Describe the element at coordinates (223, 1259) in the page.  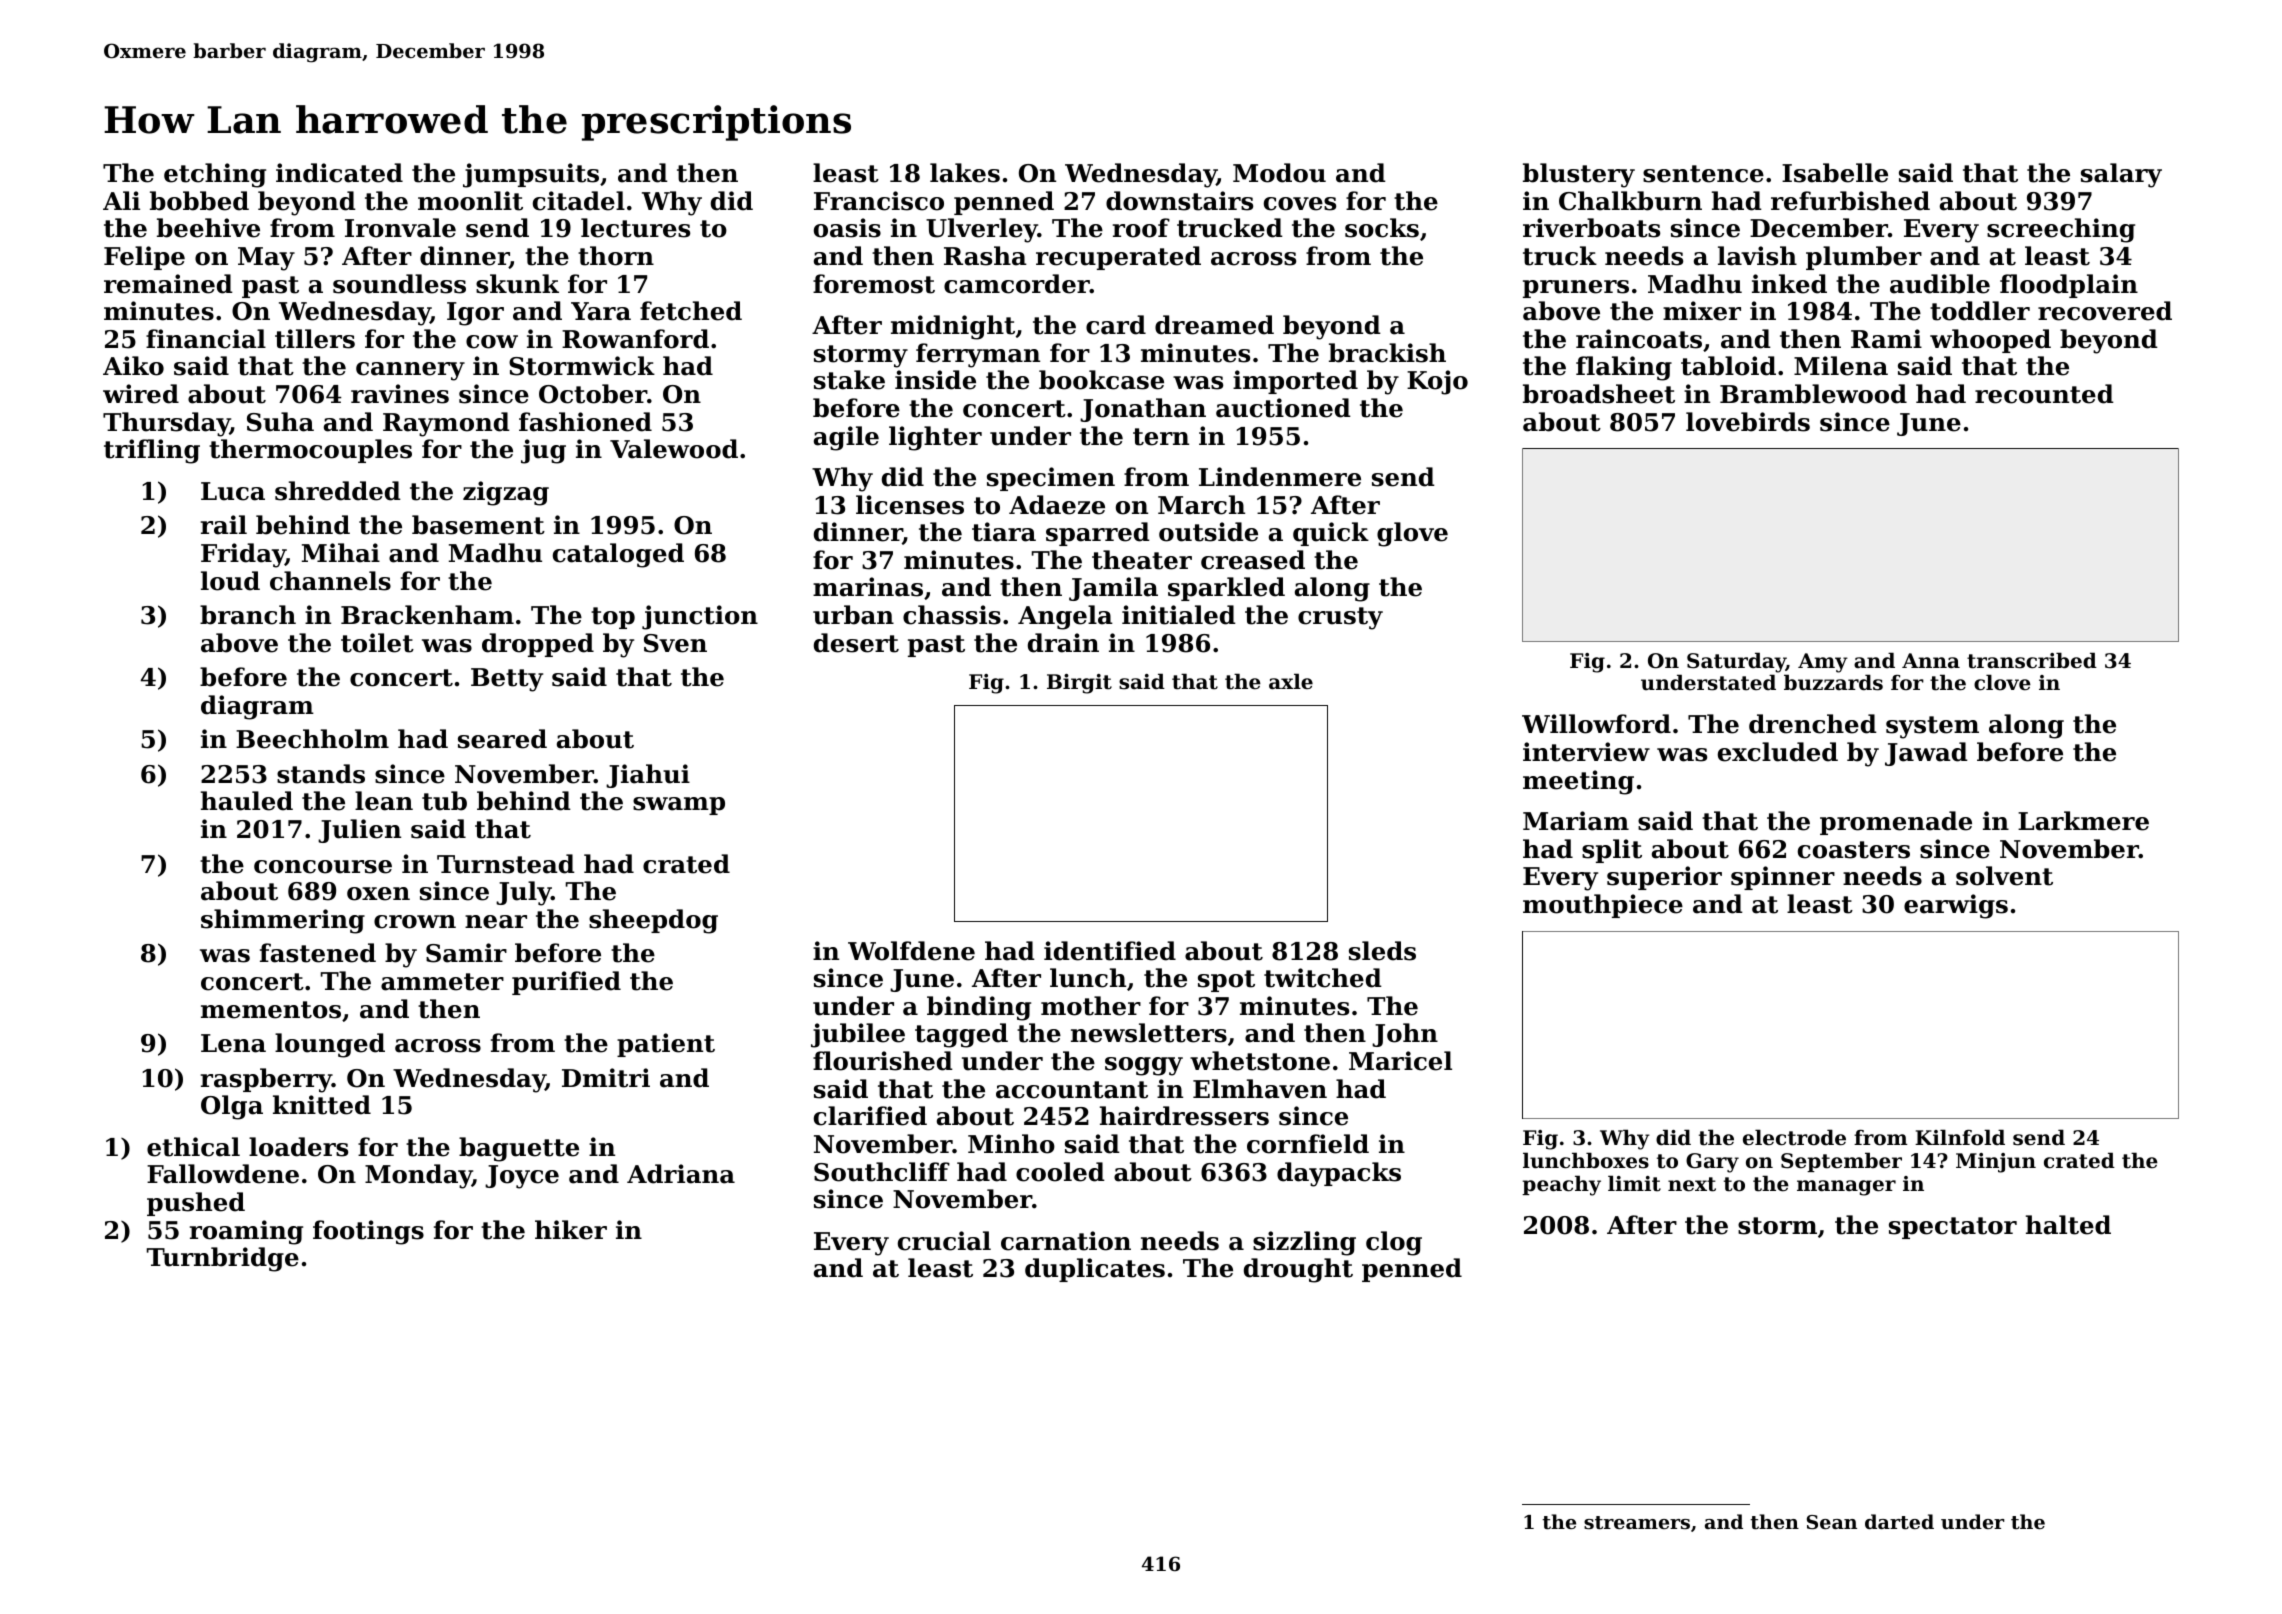
I see `Turnbridge` at that location.
